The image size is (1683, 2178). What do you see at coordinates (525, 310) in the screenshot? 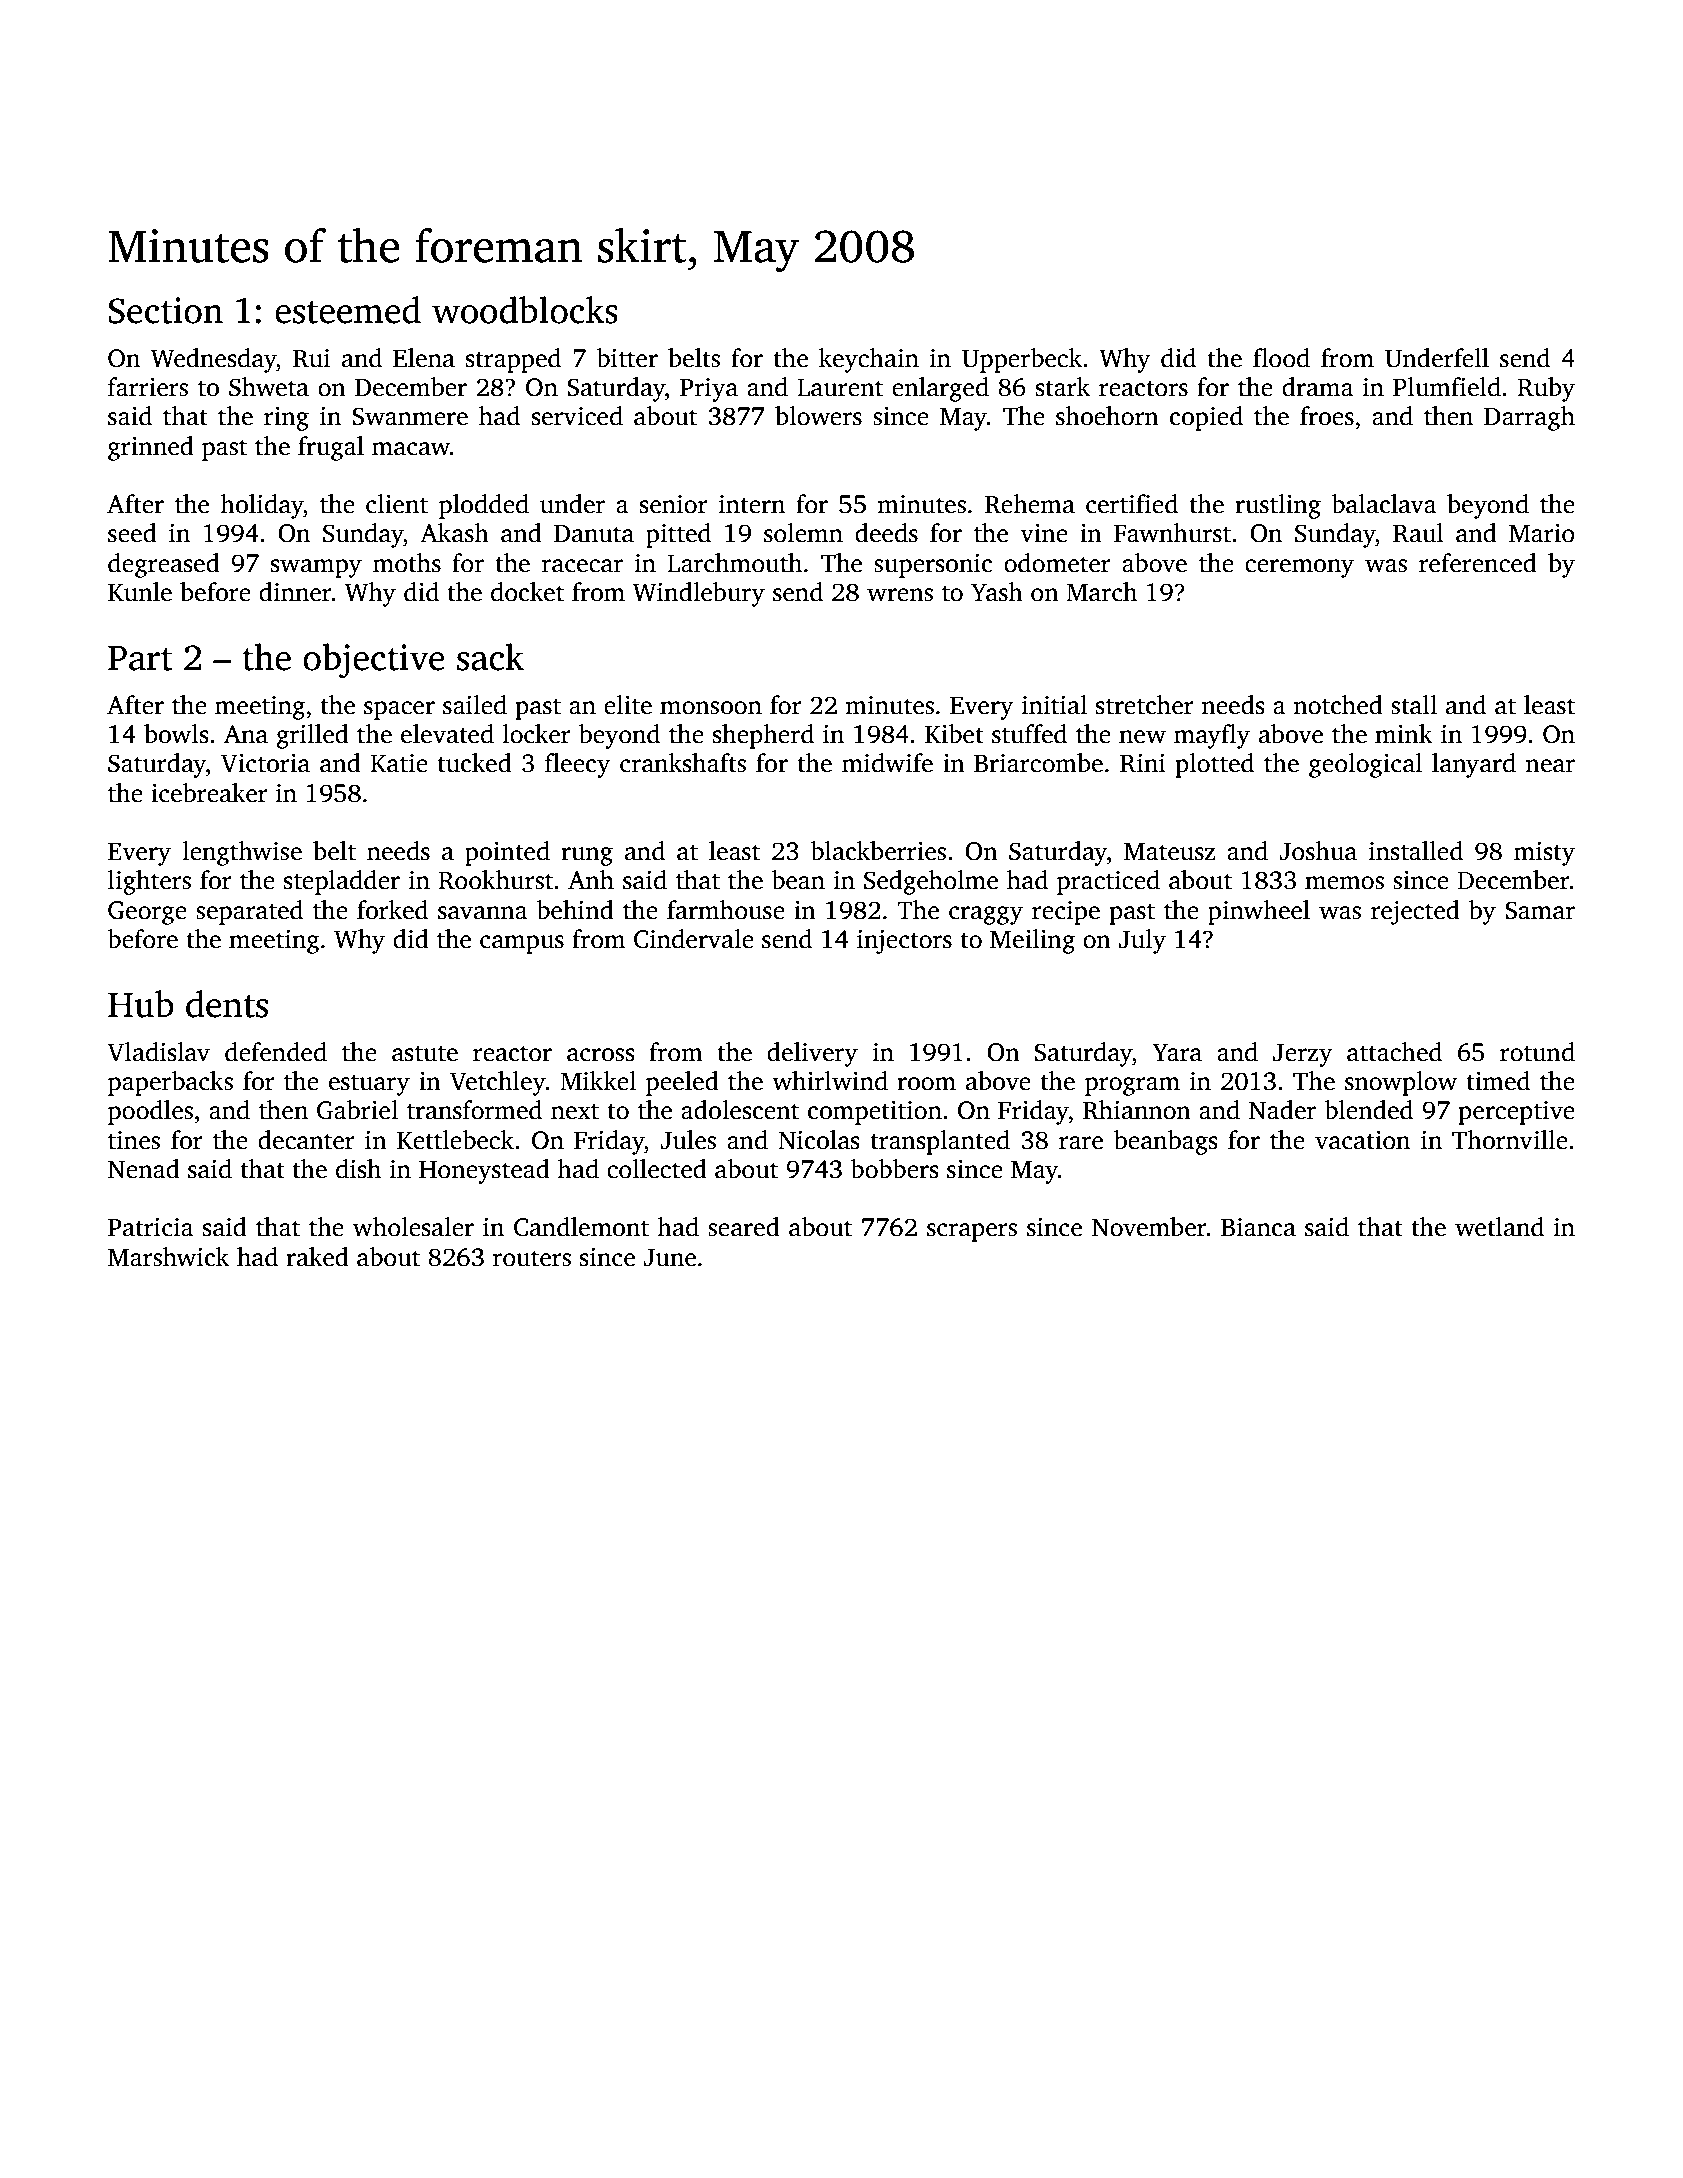
I see `woodblocks` at bounding box center [525, 310].
